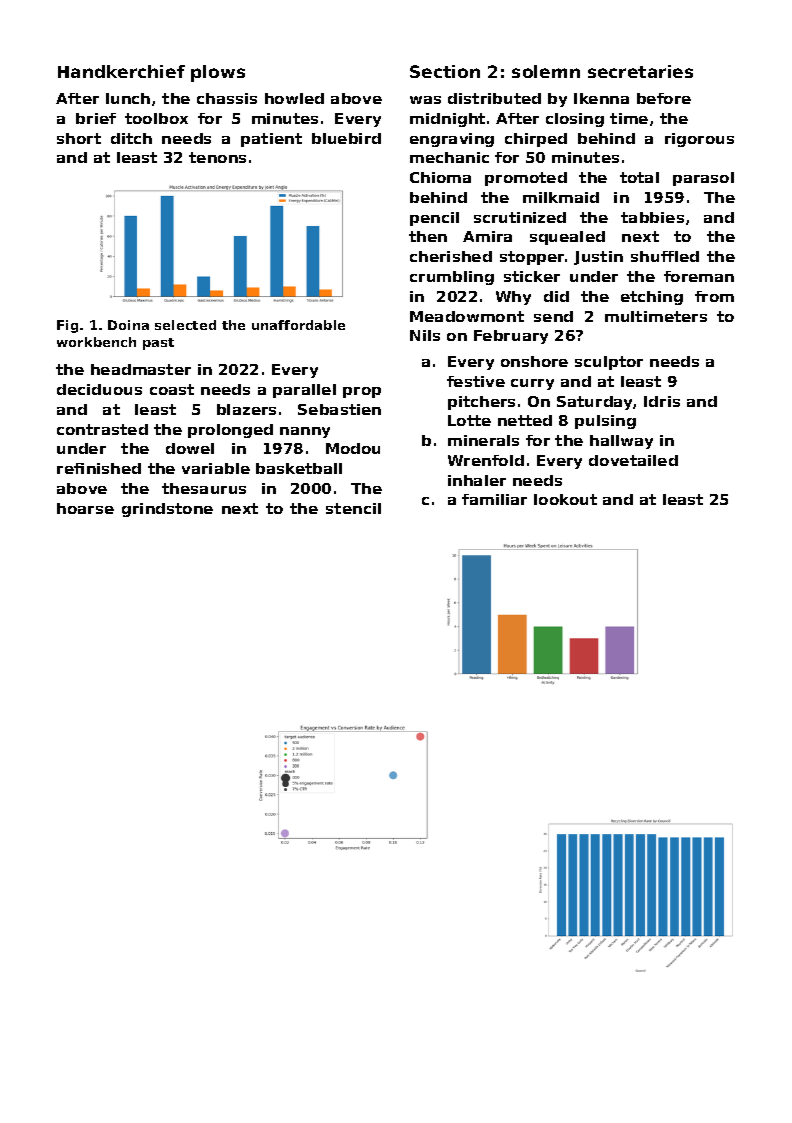 The image size is (792, 1123). Describe the element at coordinates (299, 468) in the screenshot. I see `basketball` at that location.
